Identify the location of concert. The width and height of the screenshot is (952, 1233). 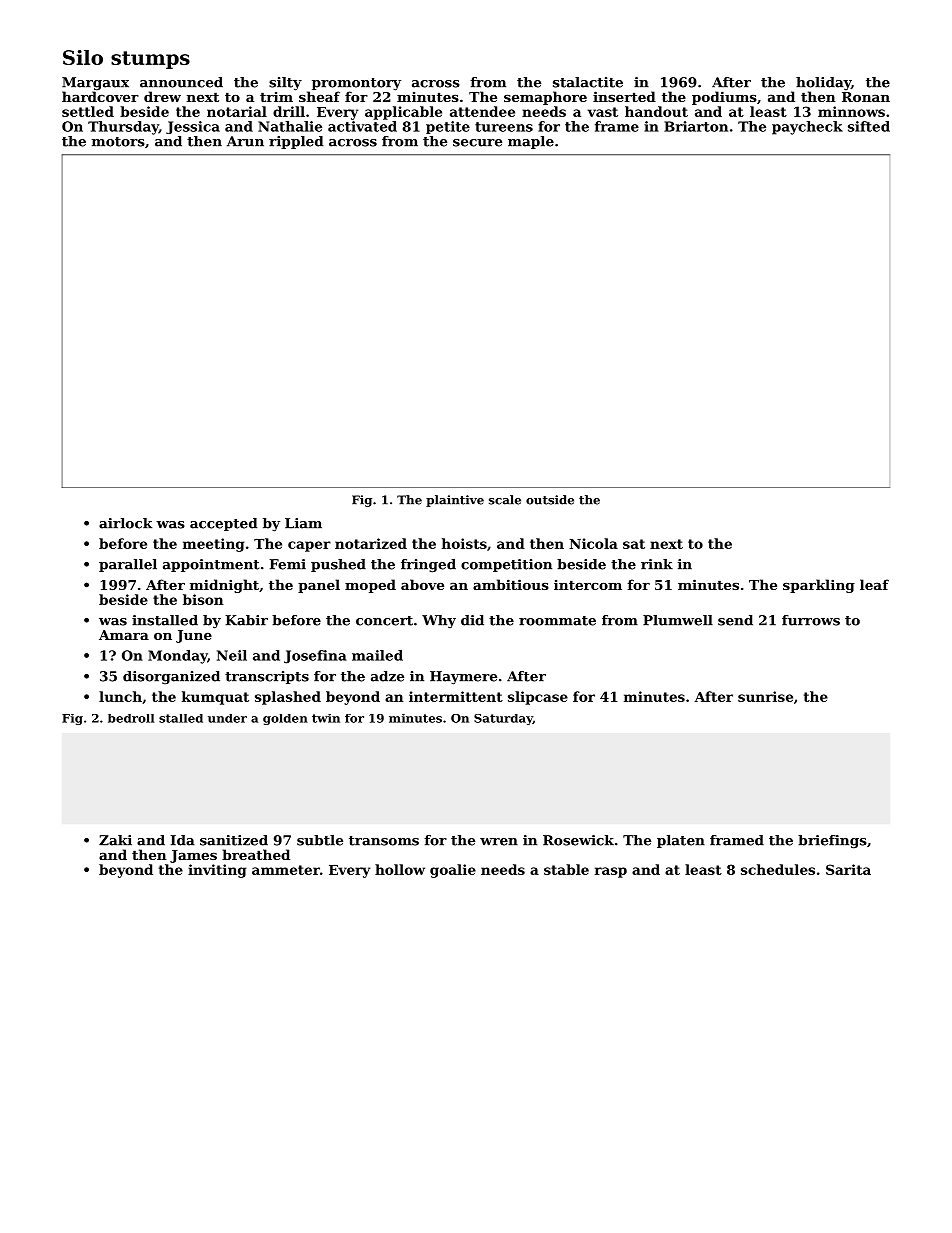
(384, 621).
